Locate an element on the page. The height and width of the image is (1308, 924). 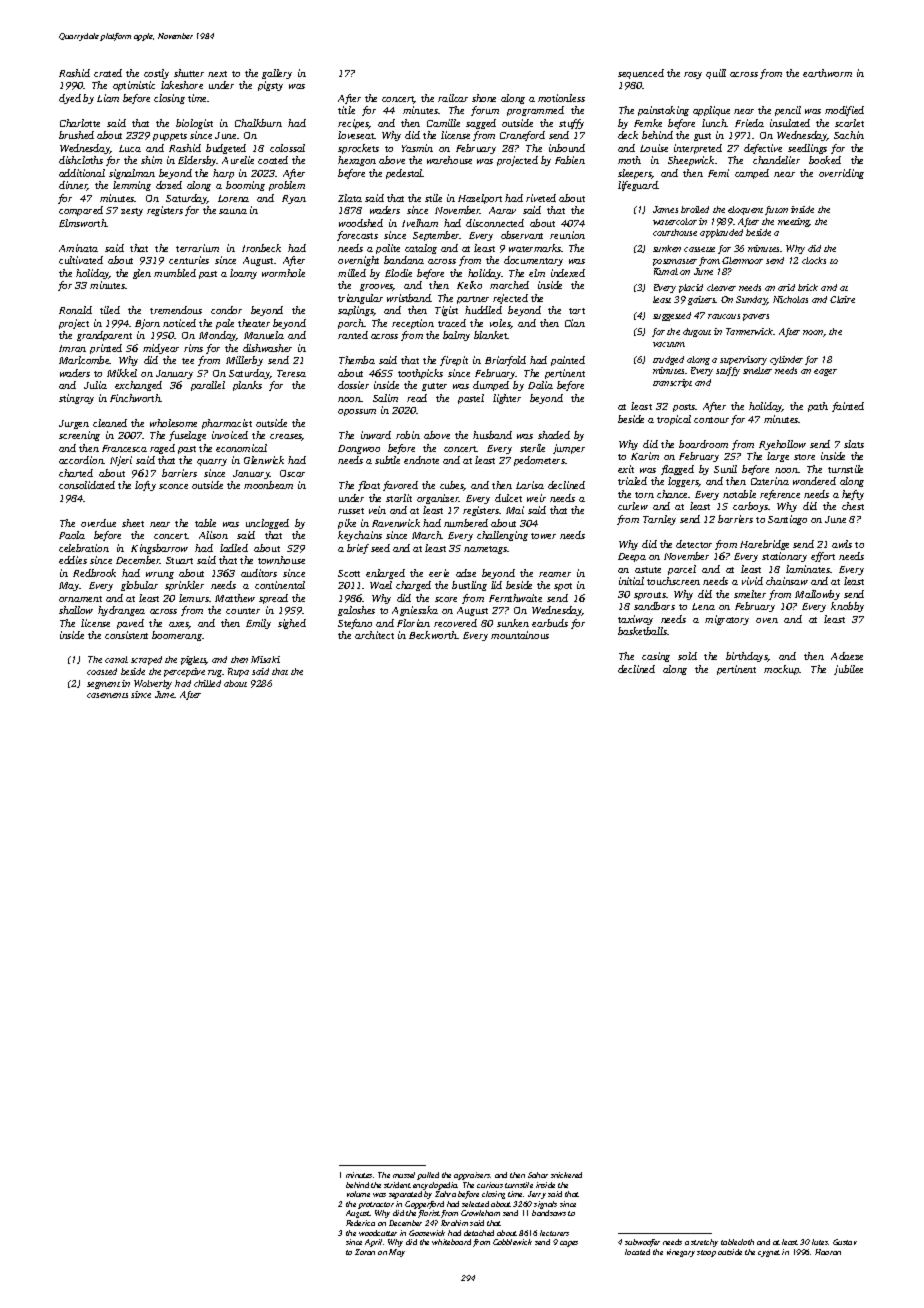
deck is located at coordinates (628, 135).
